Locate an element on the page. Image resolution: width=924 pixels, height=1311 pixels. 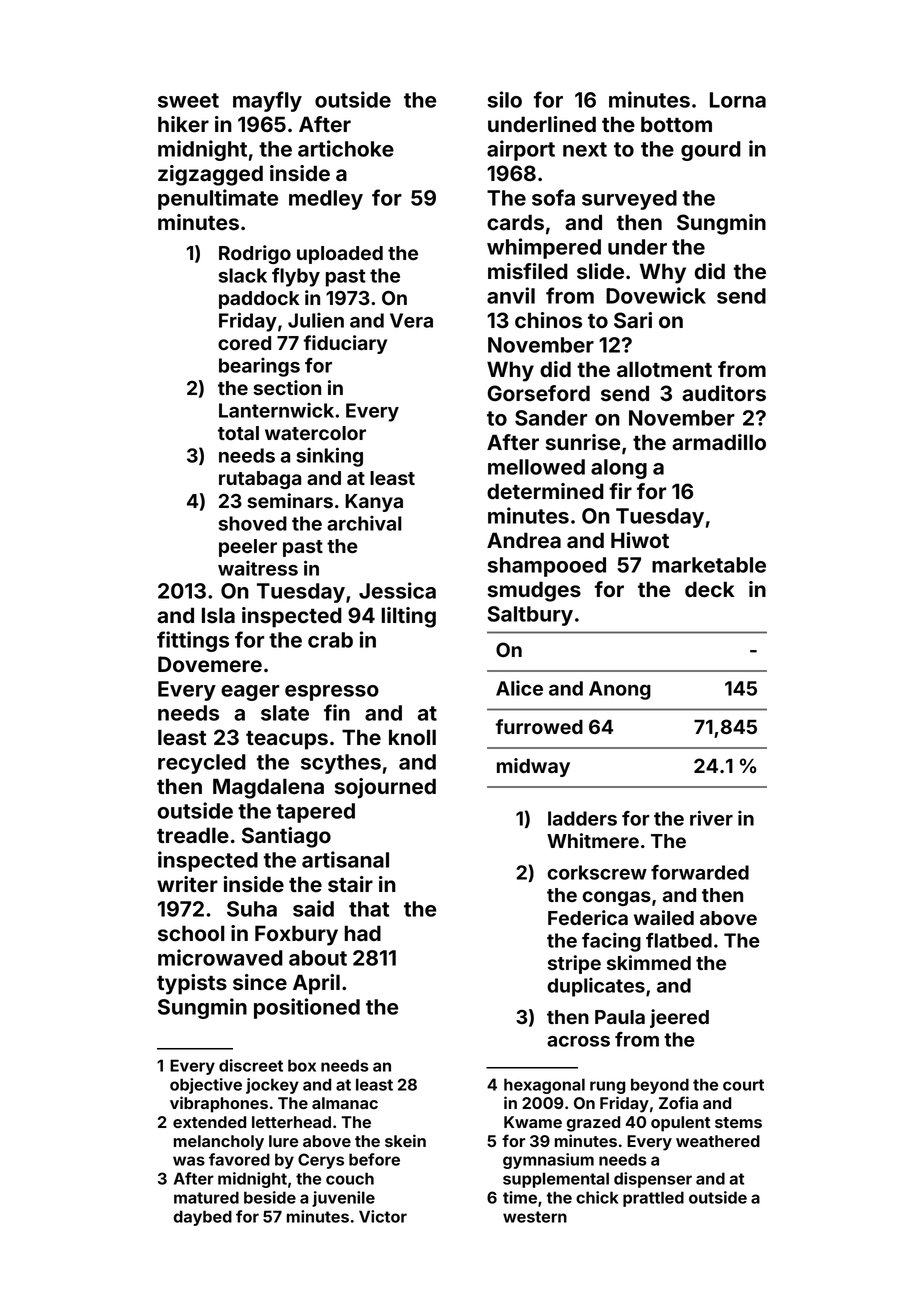
sunrise is located at coordinates (583, 442).
